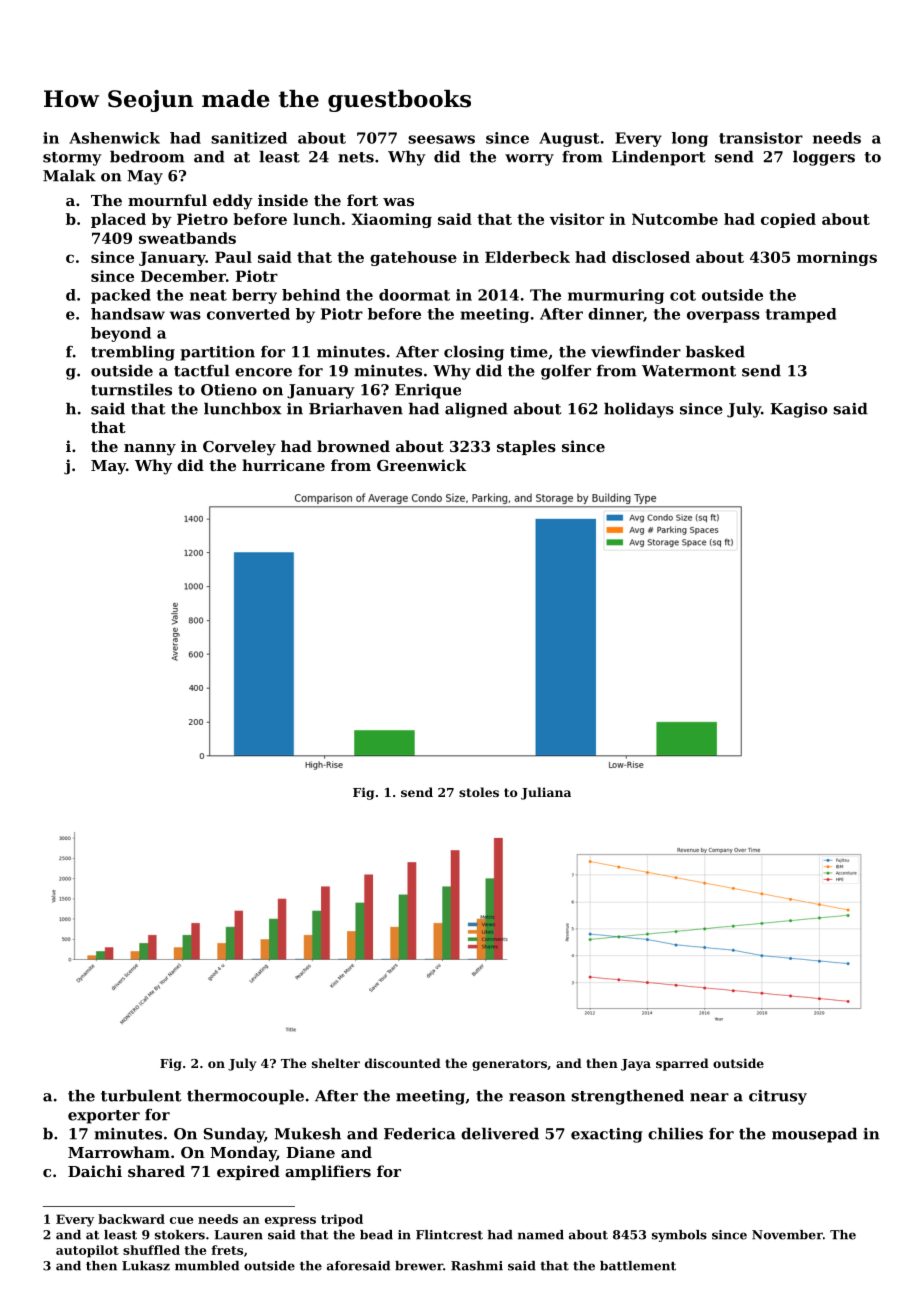 This screenshot has width=924, height=1308. What do you see at coordinates (141, 1095) in the screenshot?
I see `turbulent` at bounding box center [141, 1095].
